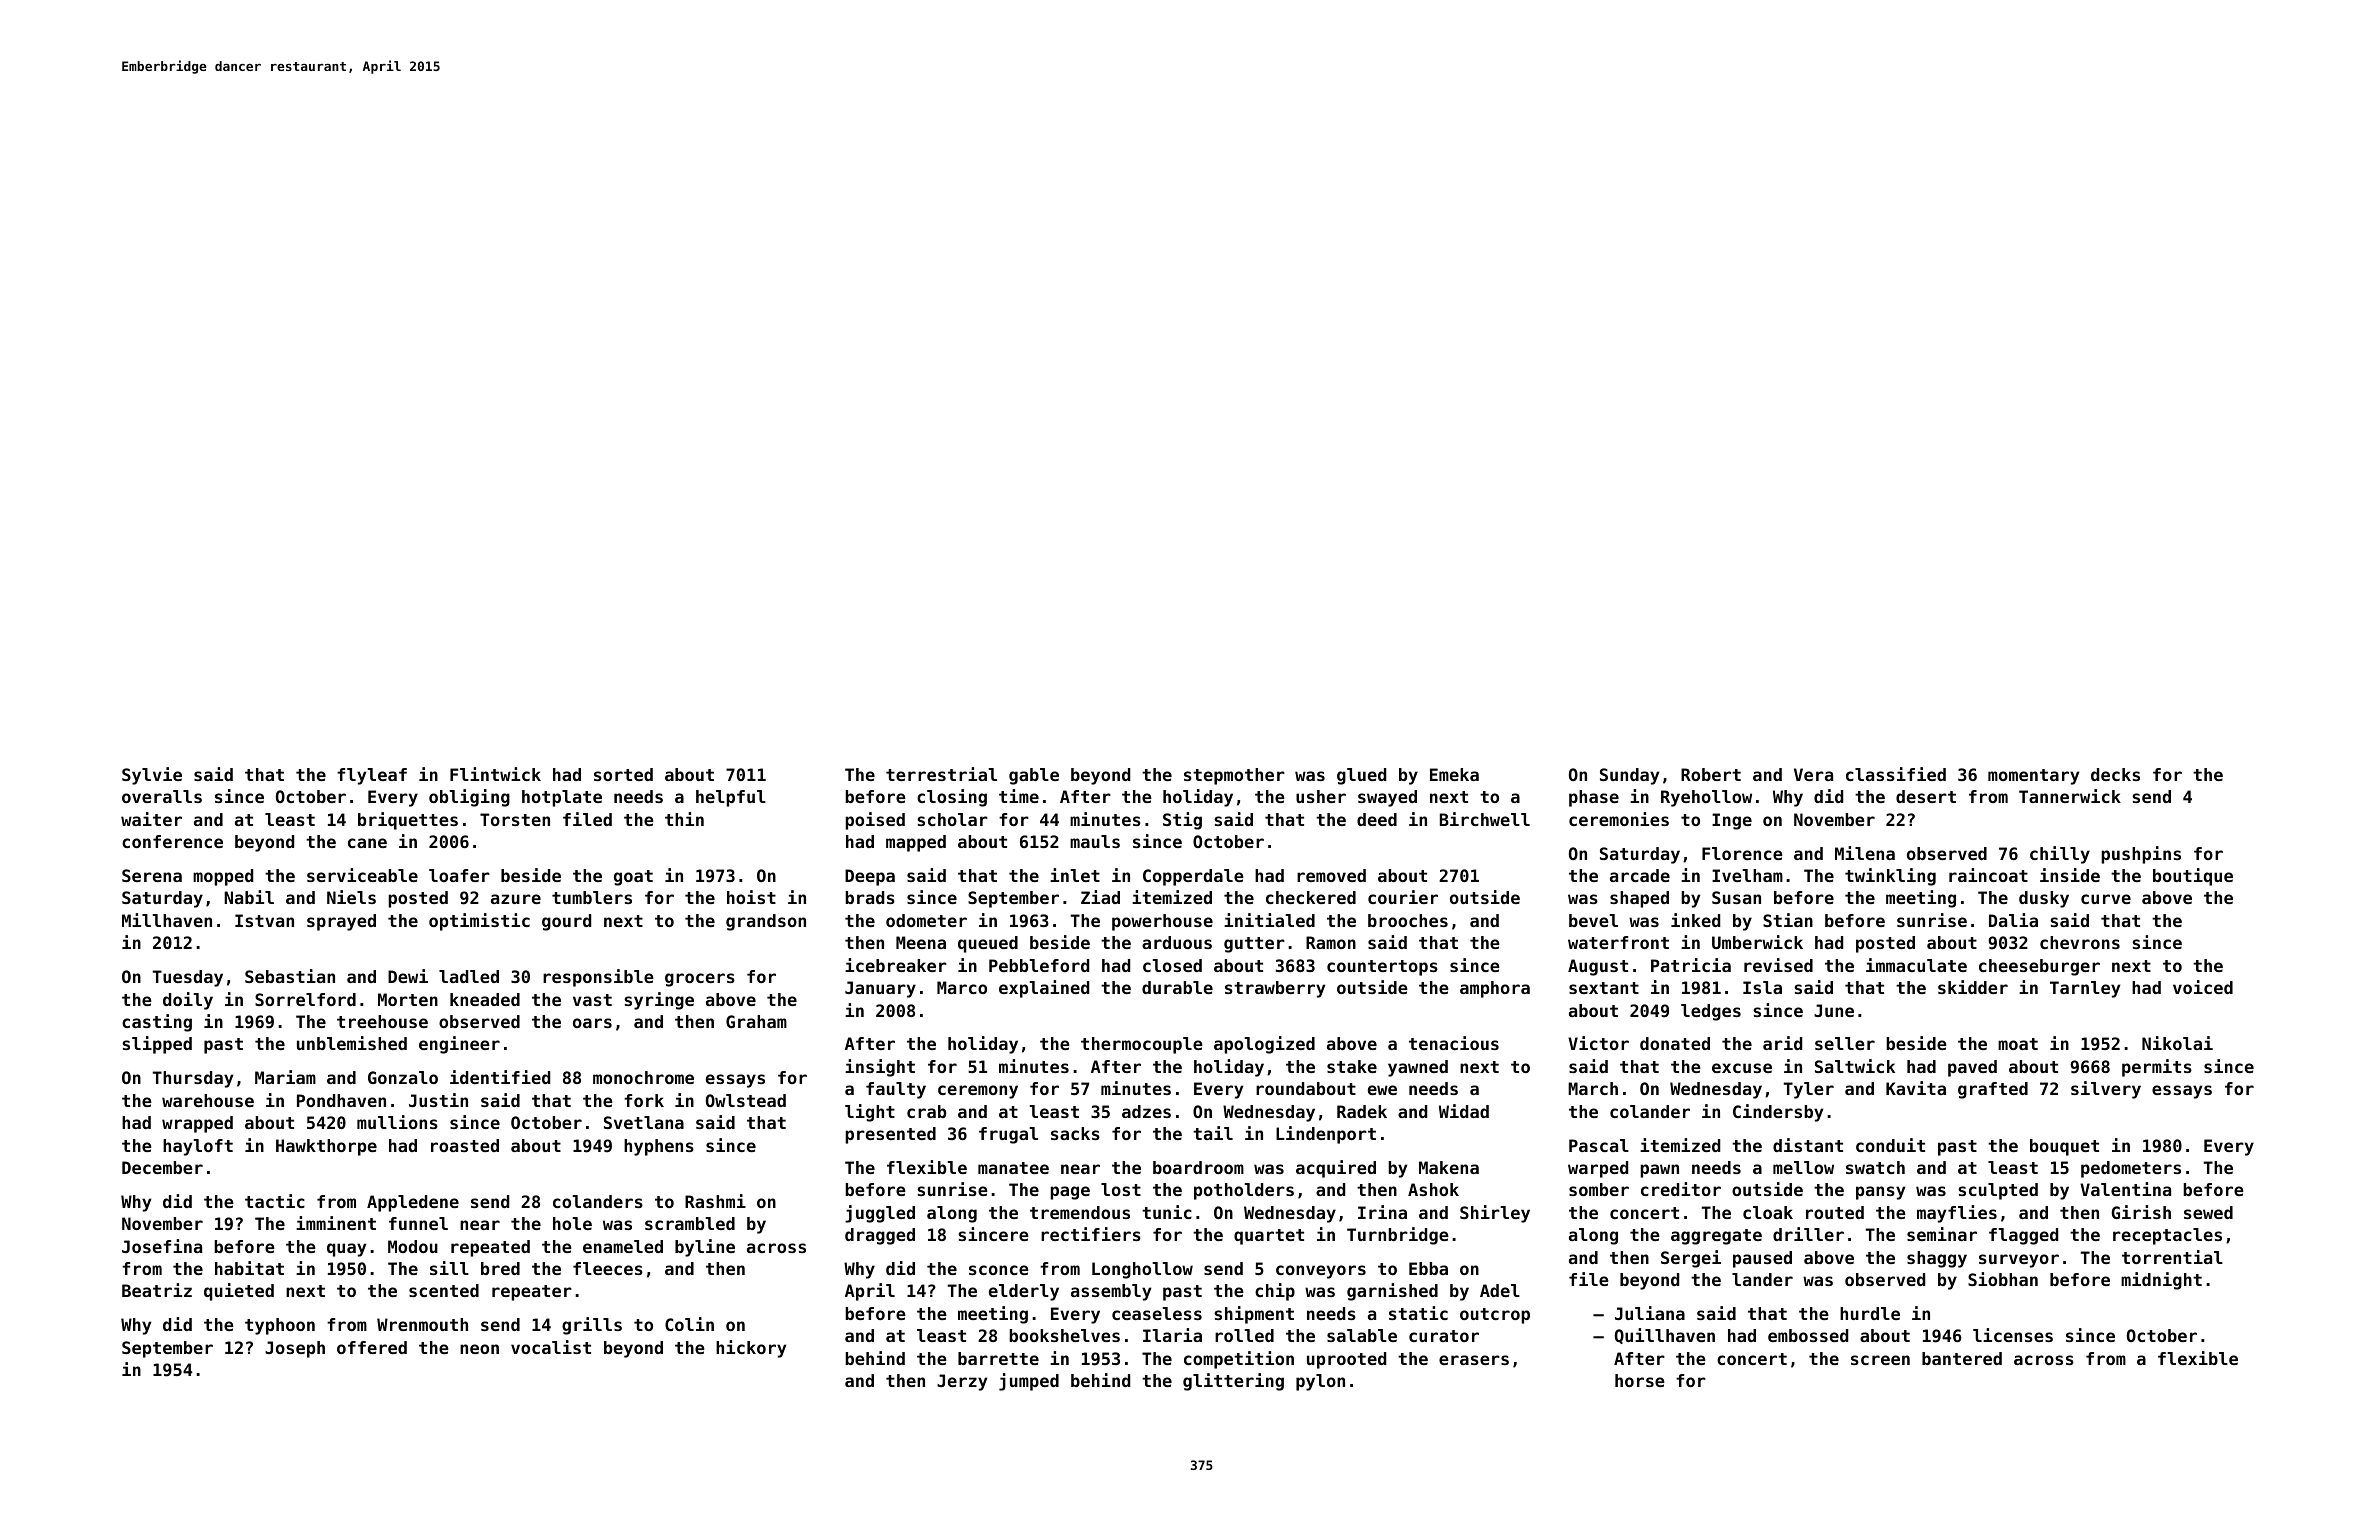 Image resolution: width=2380 pixels, height=1540 pixels. I want to click on cloak, so click(1768, 1212).
